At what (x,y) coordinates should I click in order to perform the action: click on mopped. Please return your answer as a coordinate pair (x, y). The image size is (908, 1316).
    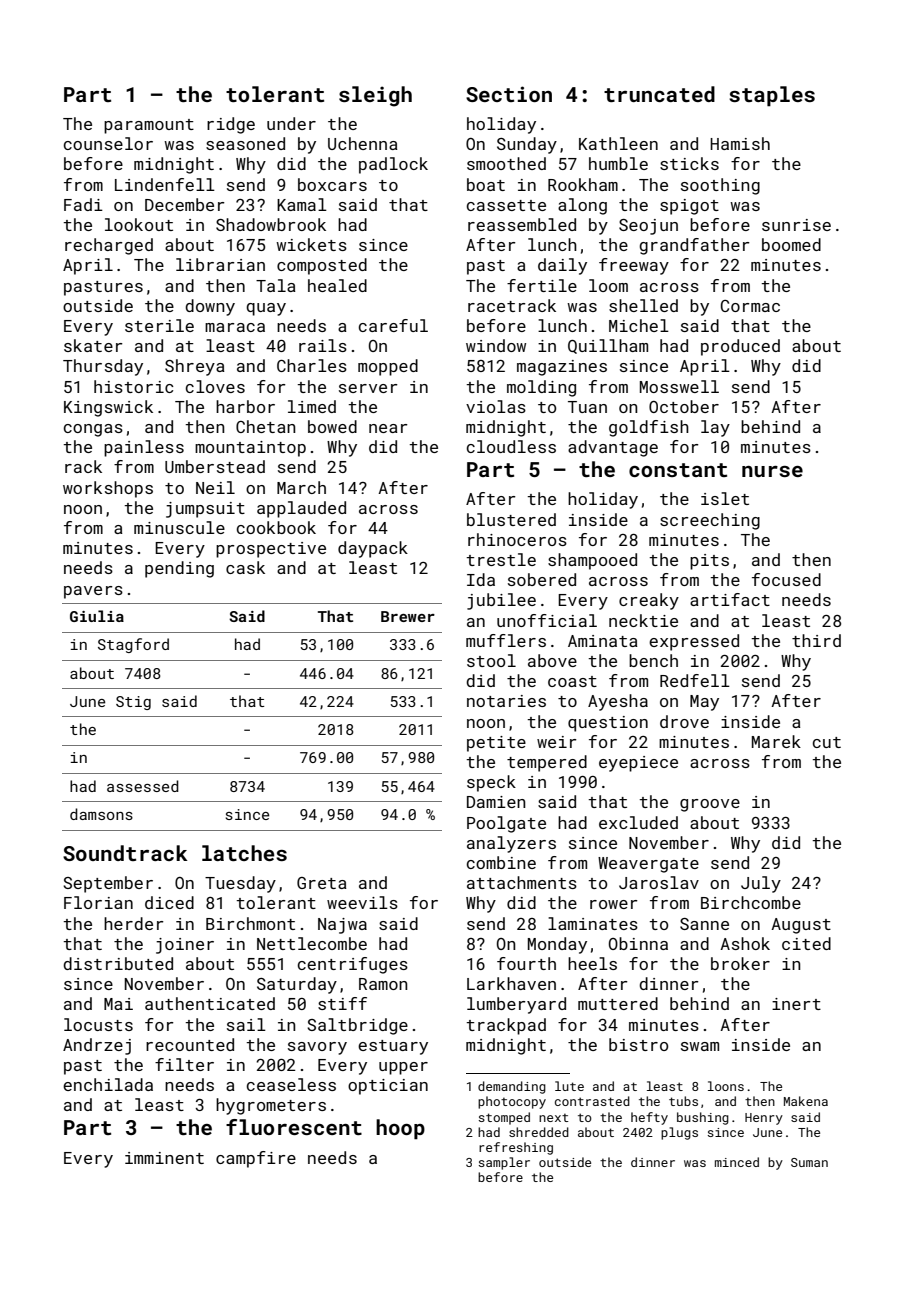
    Looking at the image, I should click on (388, 367).
